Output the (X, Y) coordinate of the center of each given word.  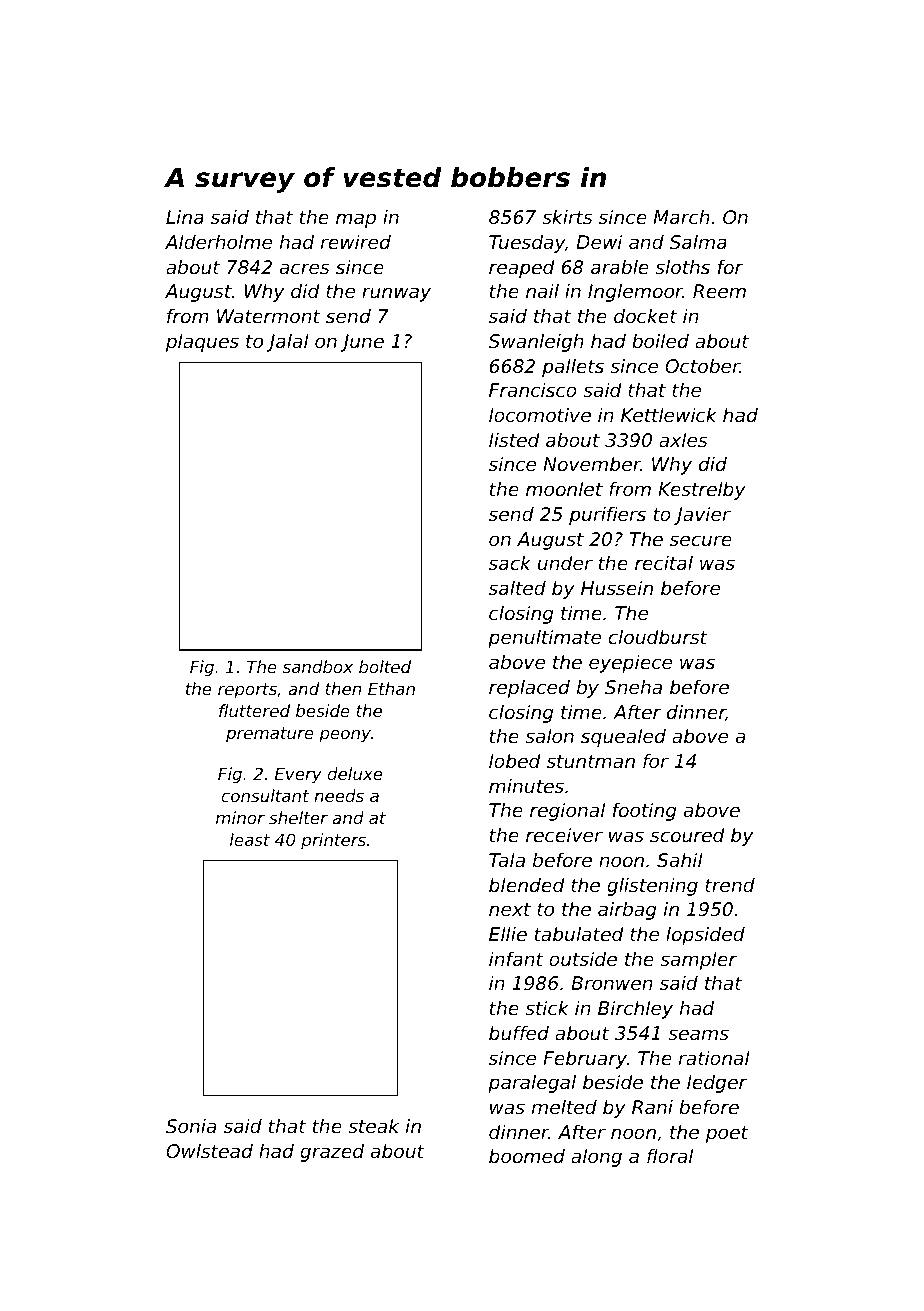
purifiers (607, 516)
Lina (185, 217)
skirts (567, 217)
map (356, 220)
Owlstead (209, 1151)
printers (333, 841)
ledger (717, 1084)
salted (517, 588)
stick (547, 1008)
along (596, 1158)
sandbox (318, 666)
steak (373, 1126)
